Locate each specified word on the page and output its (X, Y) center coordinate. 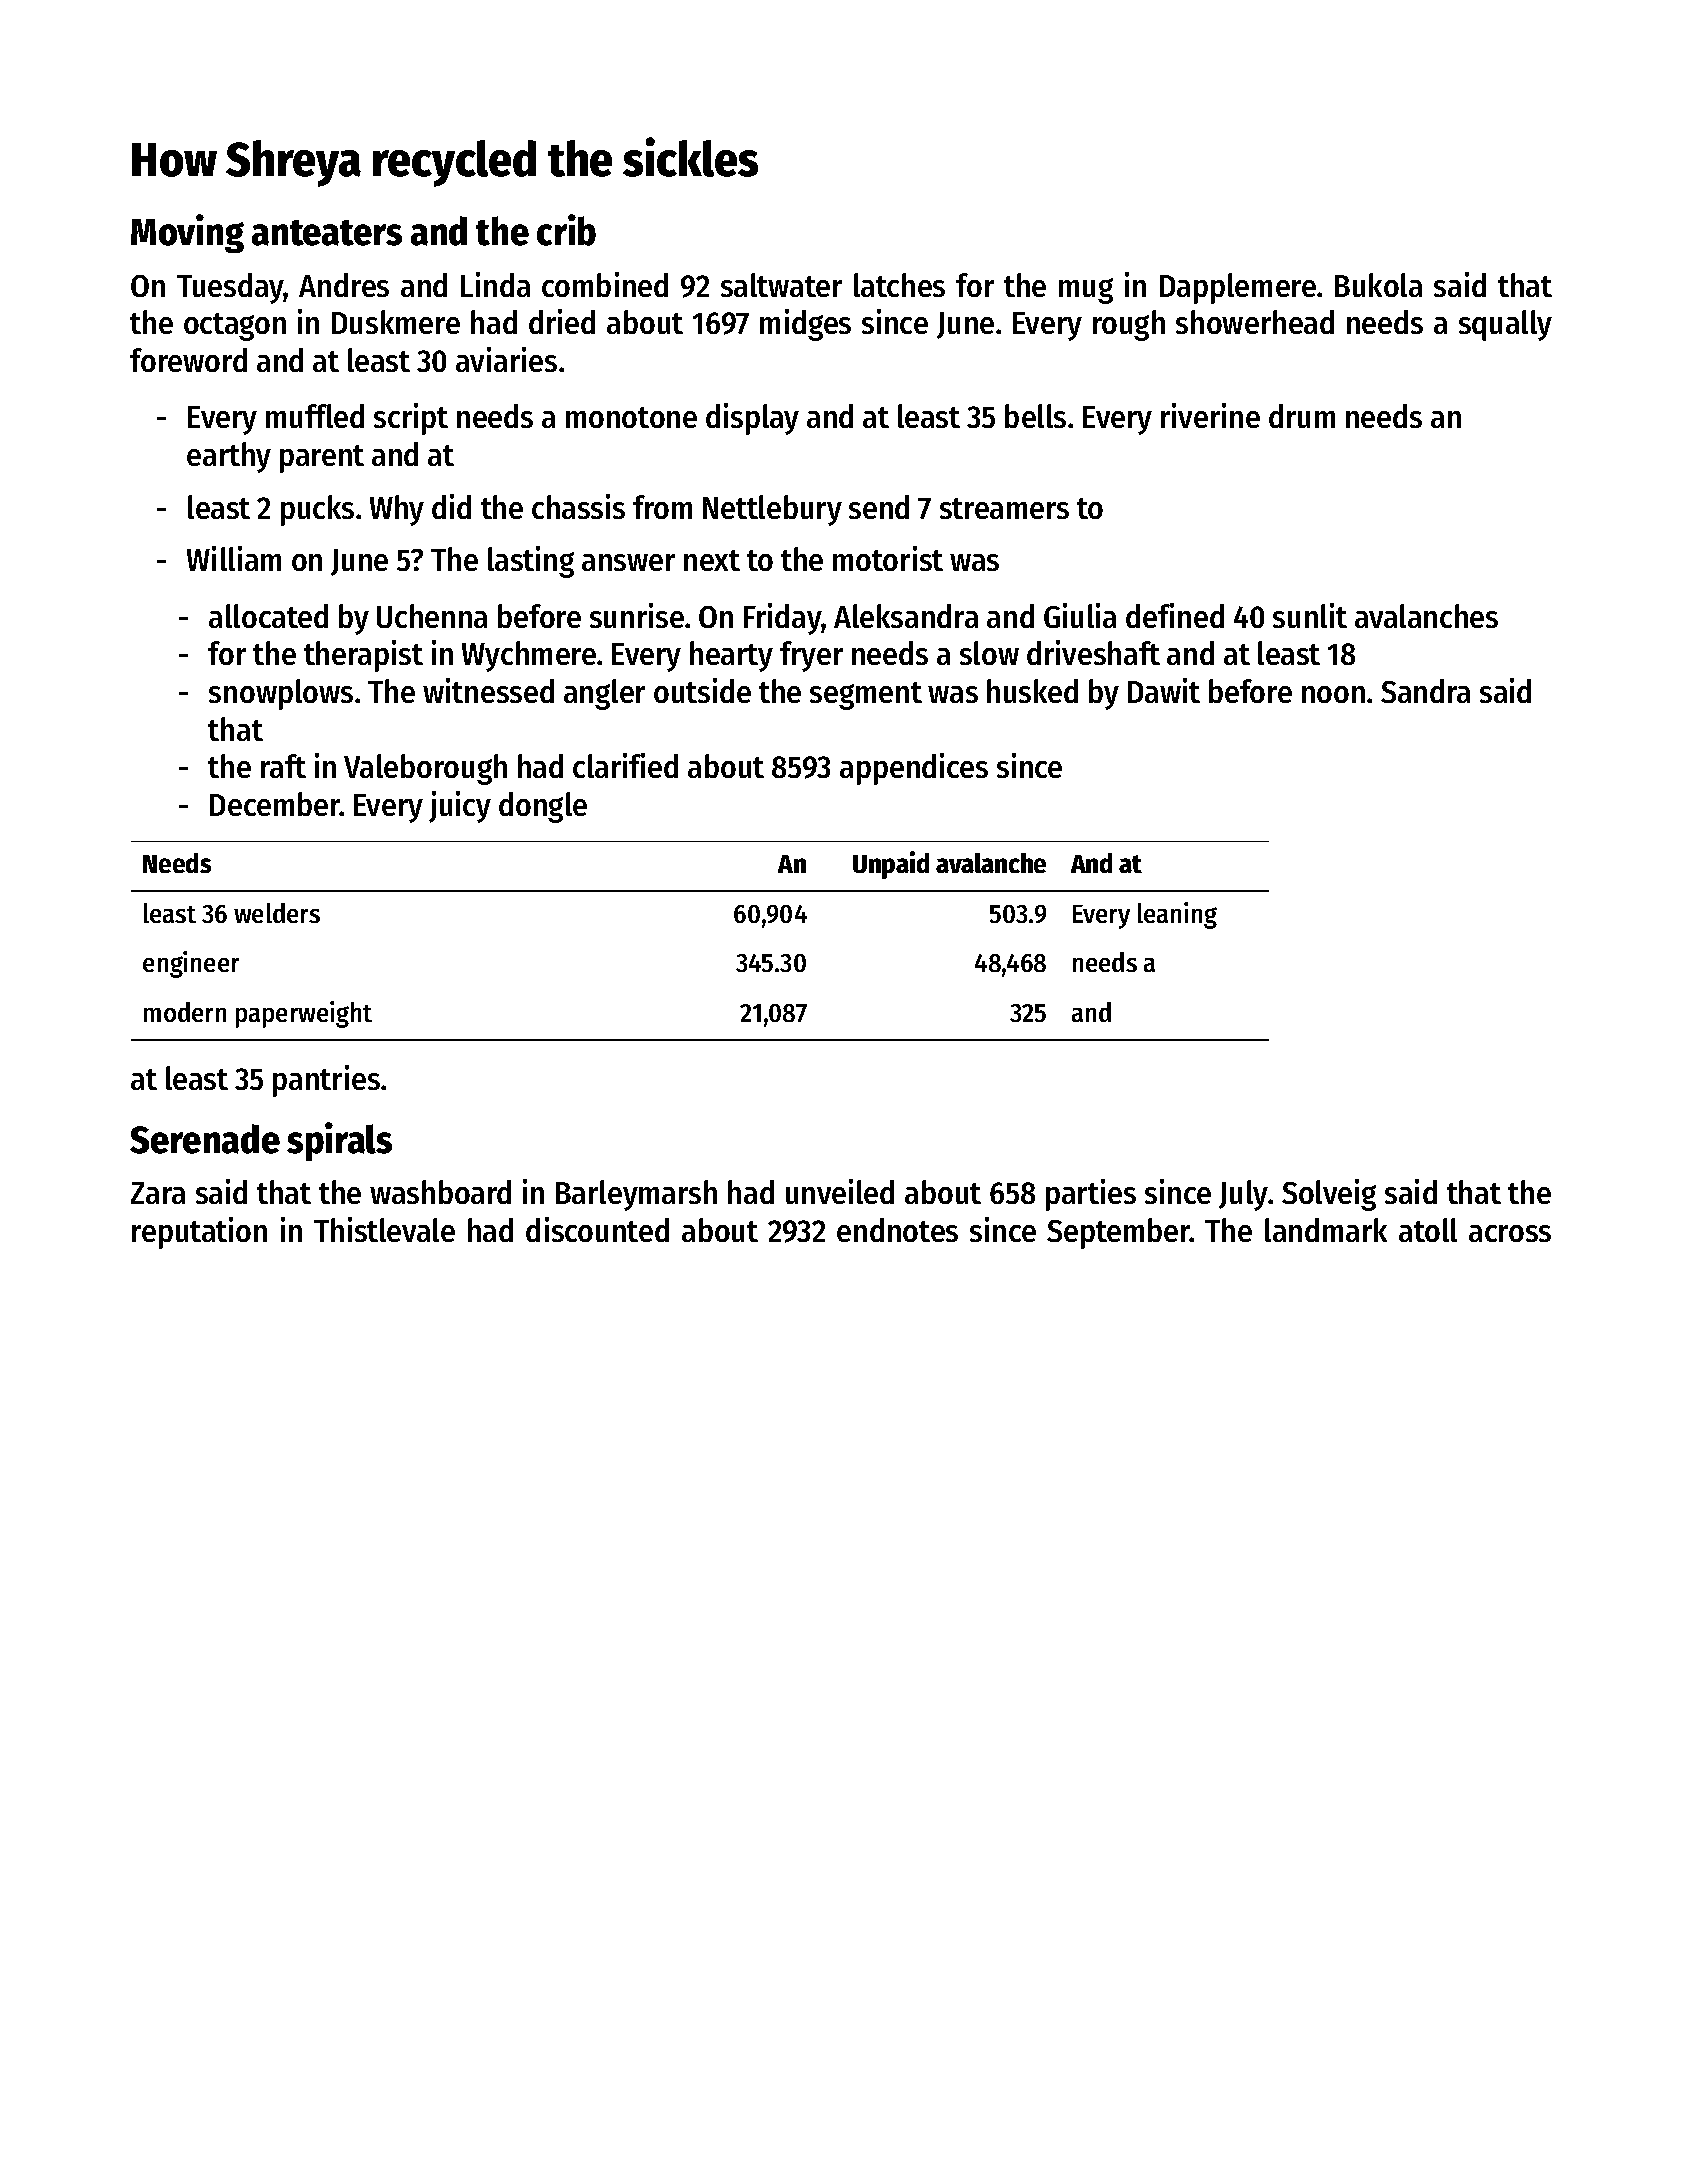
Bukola (1378, 285)
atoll (1428, 1230)
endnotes (897, 1230)
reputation (199, 1233)
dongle (543, 807)
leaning (1177, 915)
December (275, 804)
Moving (187, 233)
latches (899, 285)
